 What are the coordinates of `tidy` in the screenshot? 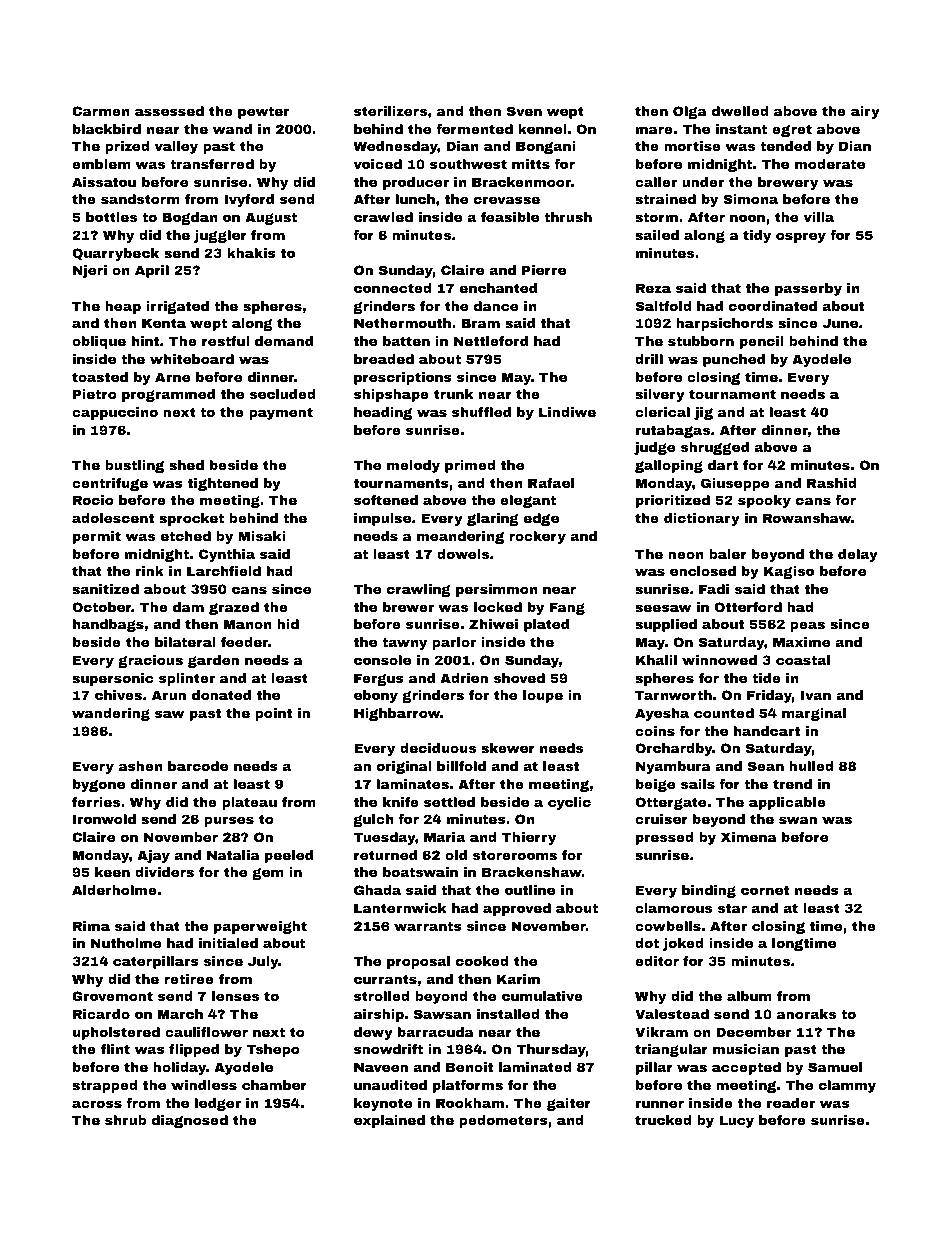 It's located at (757, 236).
